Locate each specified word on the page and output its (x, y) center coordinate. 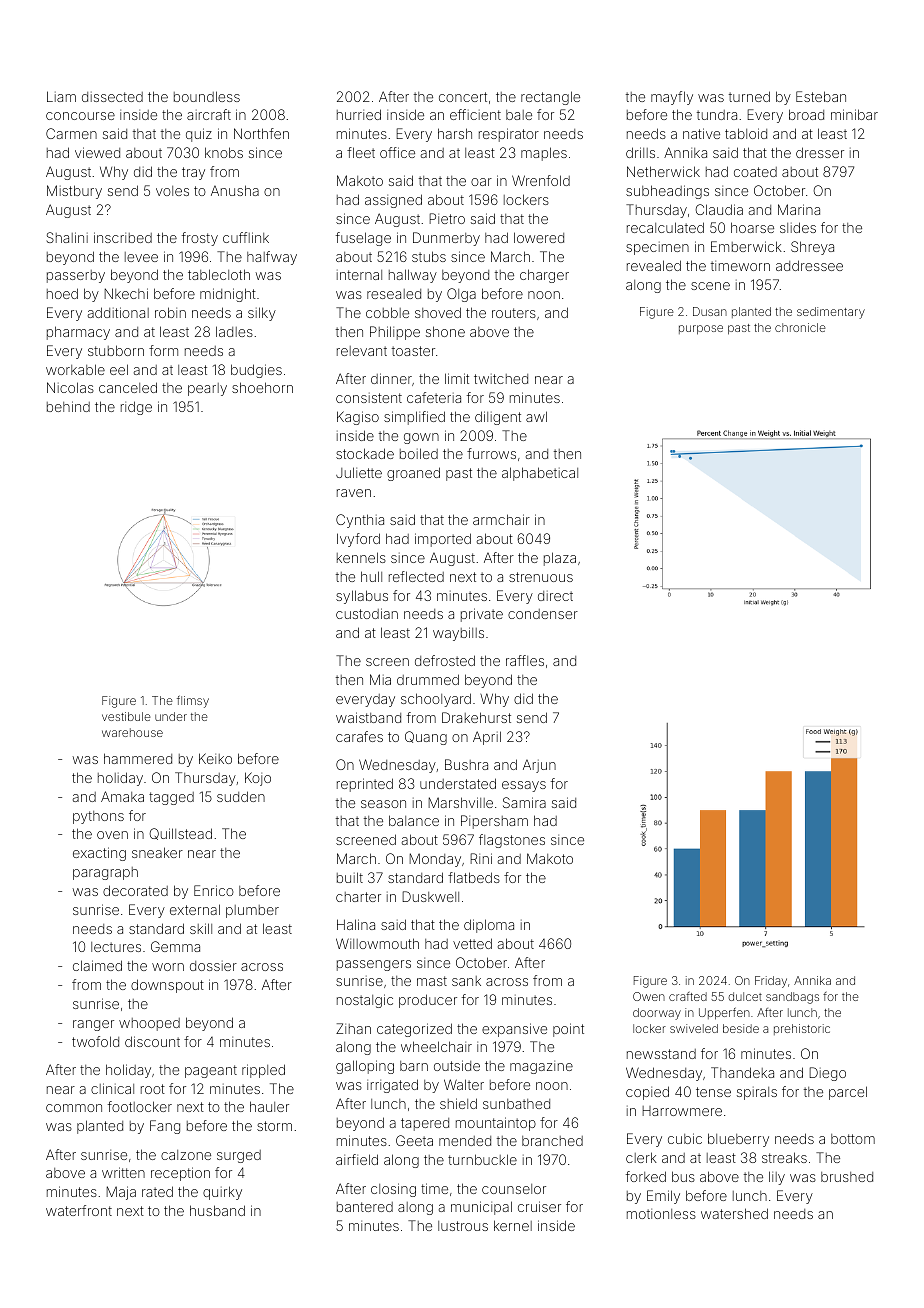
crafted (688, 996)
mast (432, 981)
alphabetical (540, 474)
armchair (501, 519)
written (123, 1172)
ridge (136, 408)
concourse (80, 116)
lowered (539, 237)
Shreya (812, 248)
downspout (167, 986)
